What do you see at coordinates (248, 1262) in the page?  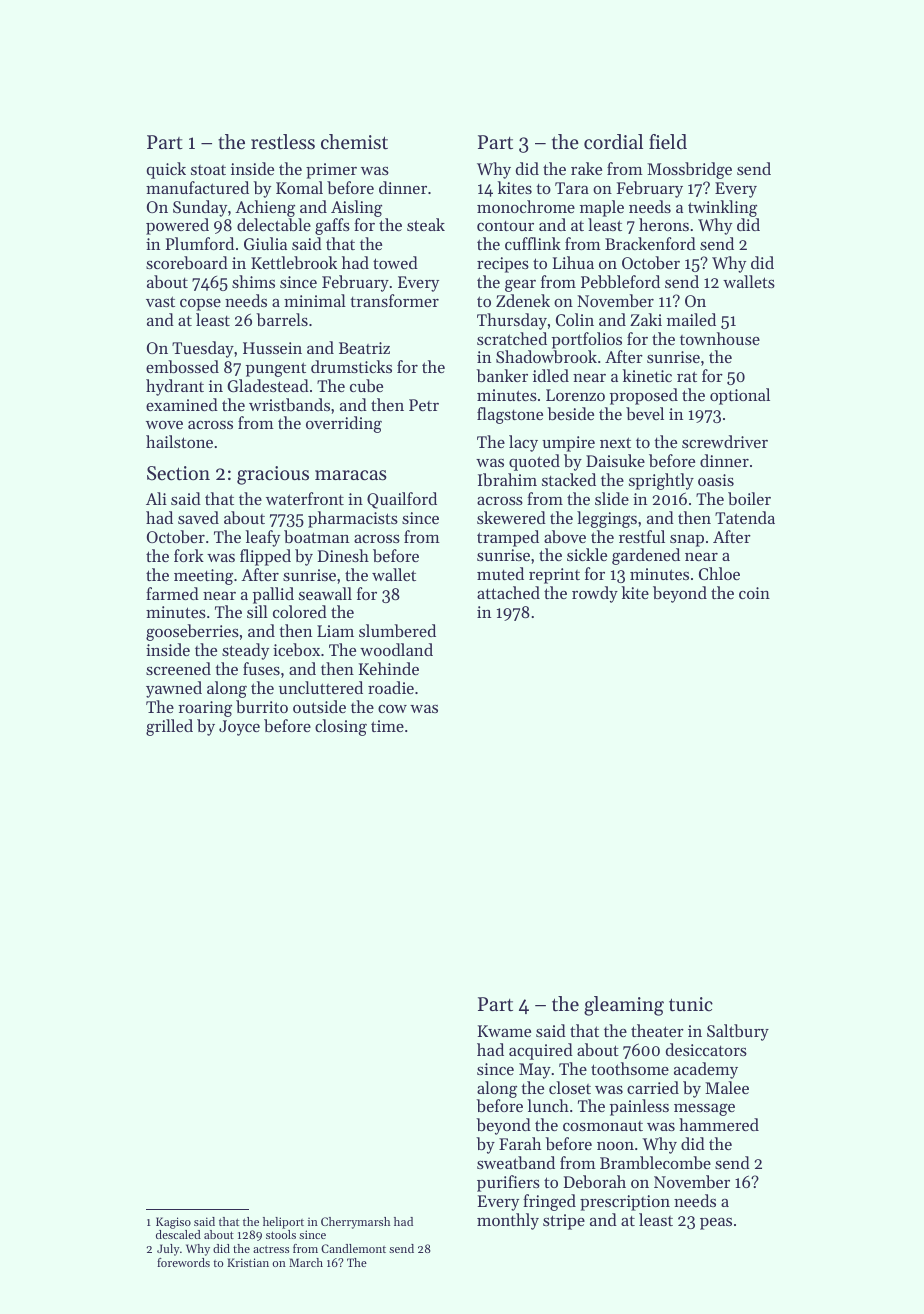 I see `Kristian` at bounding box center [248, 1262].
